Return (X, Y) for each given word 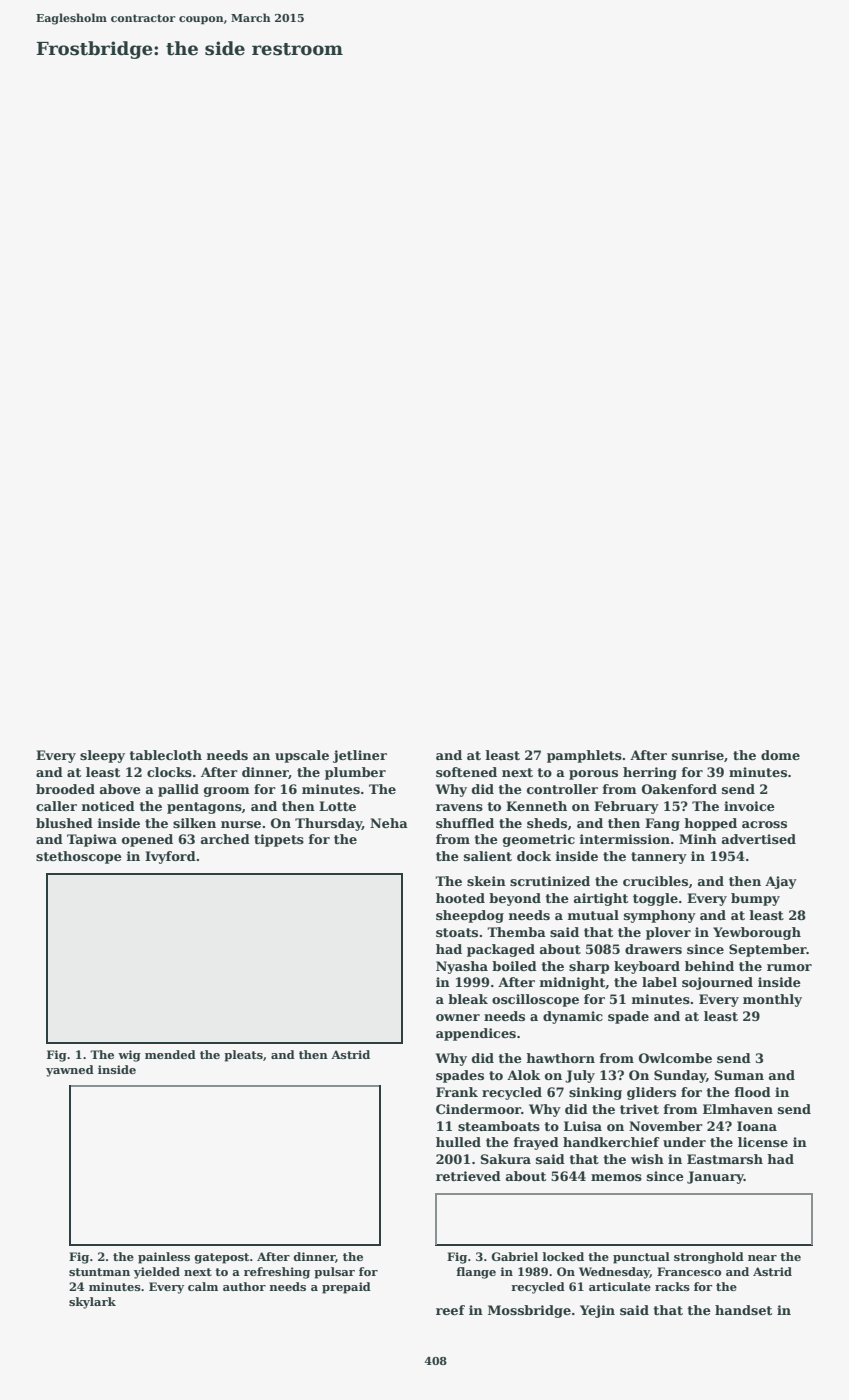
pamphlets (584, 756)
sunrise (698, 755)
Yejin (597, 1311)
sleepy (102, 756)
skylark (92, 1303)
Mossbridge (529, 1311)
